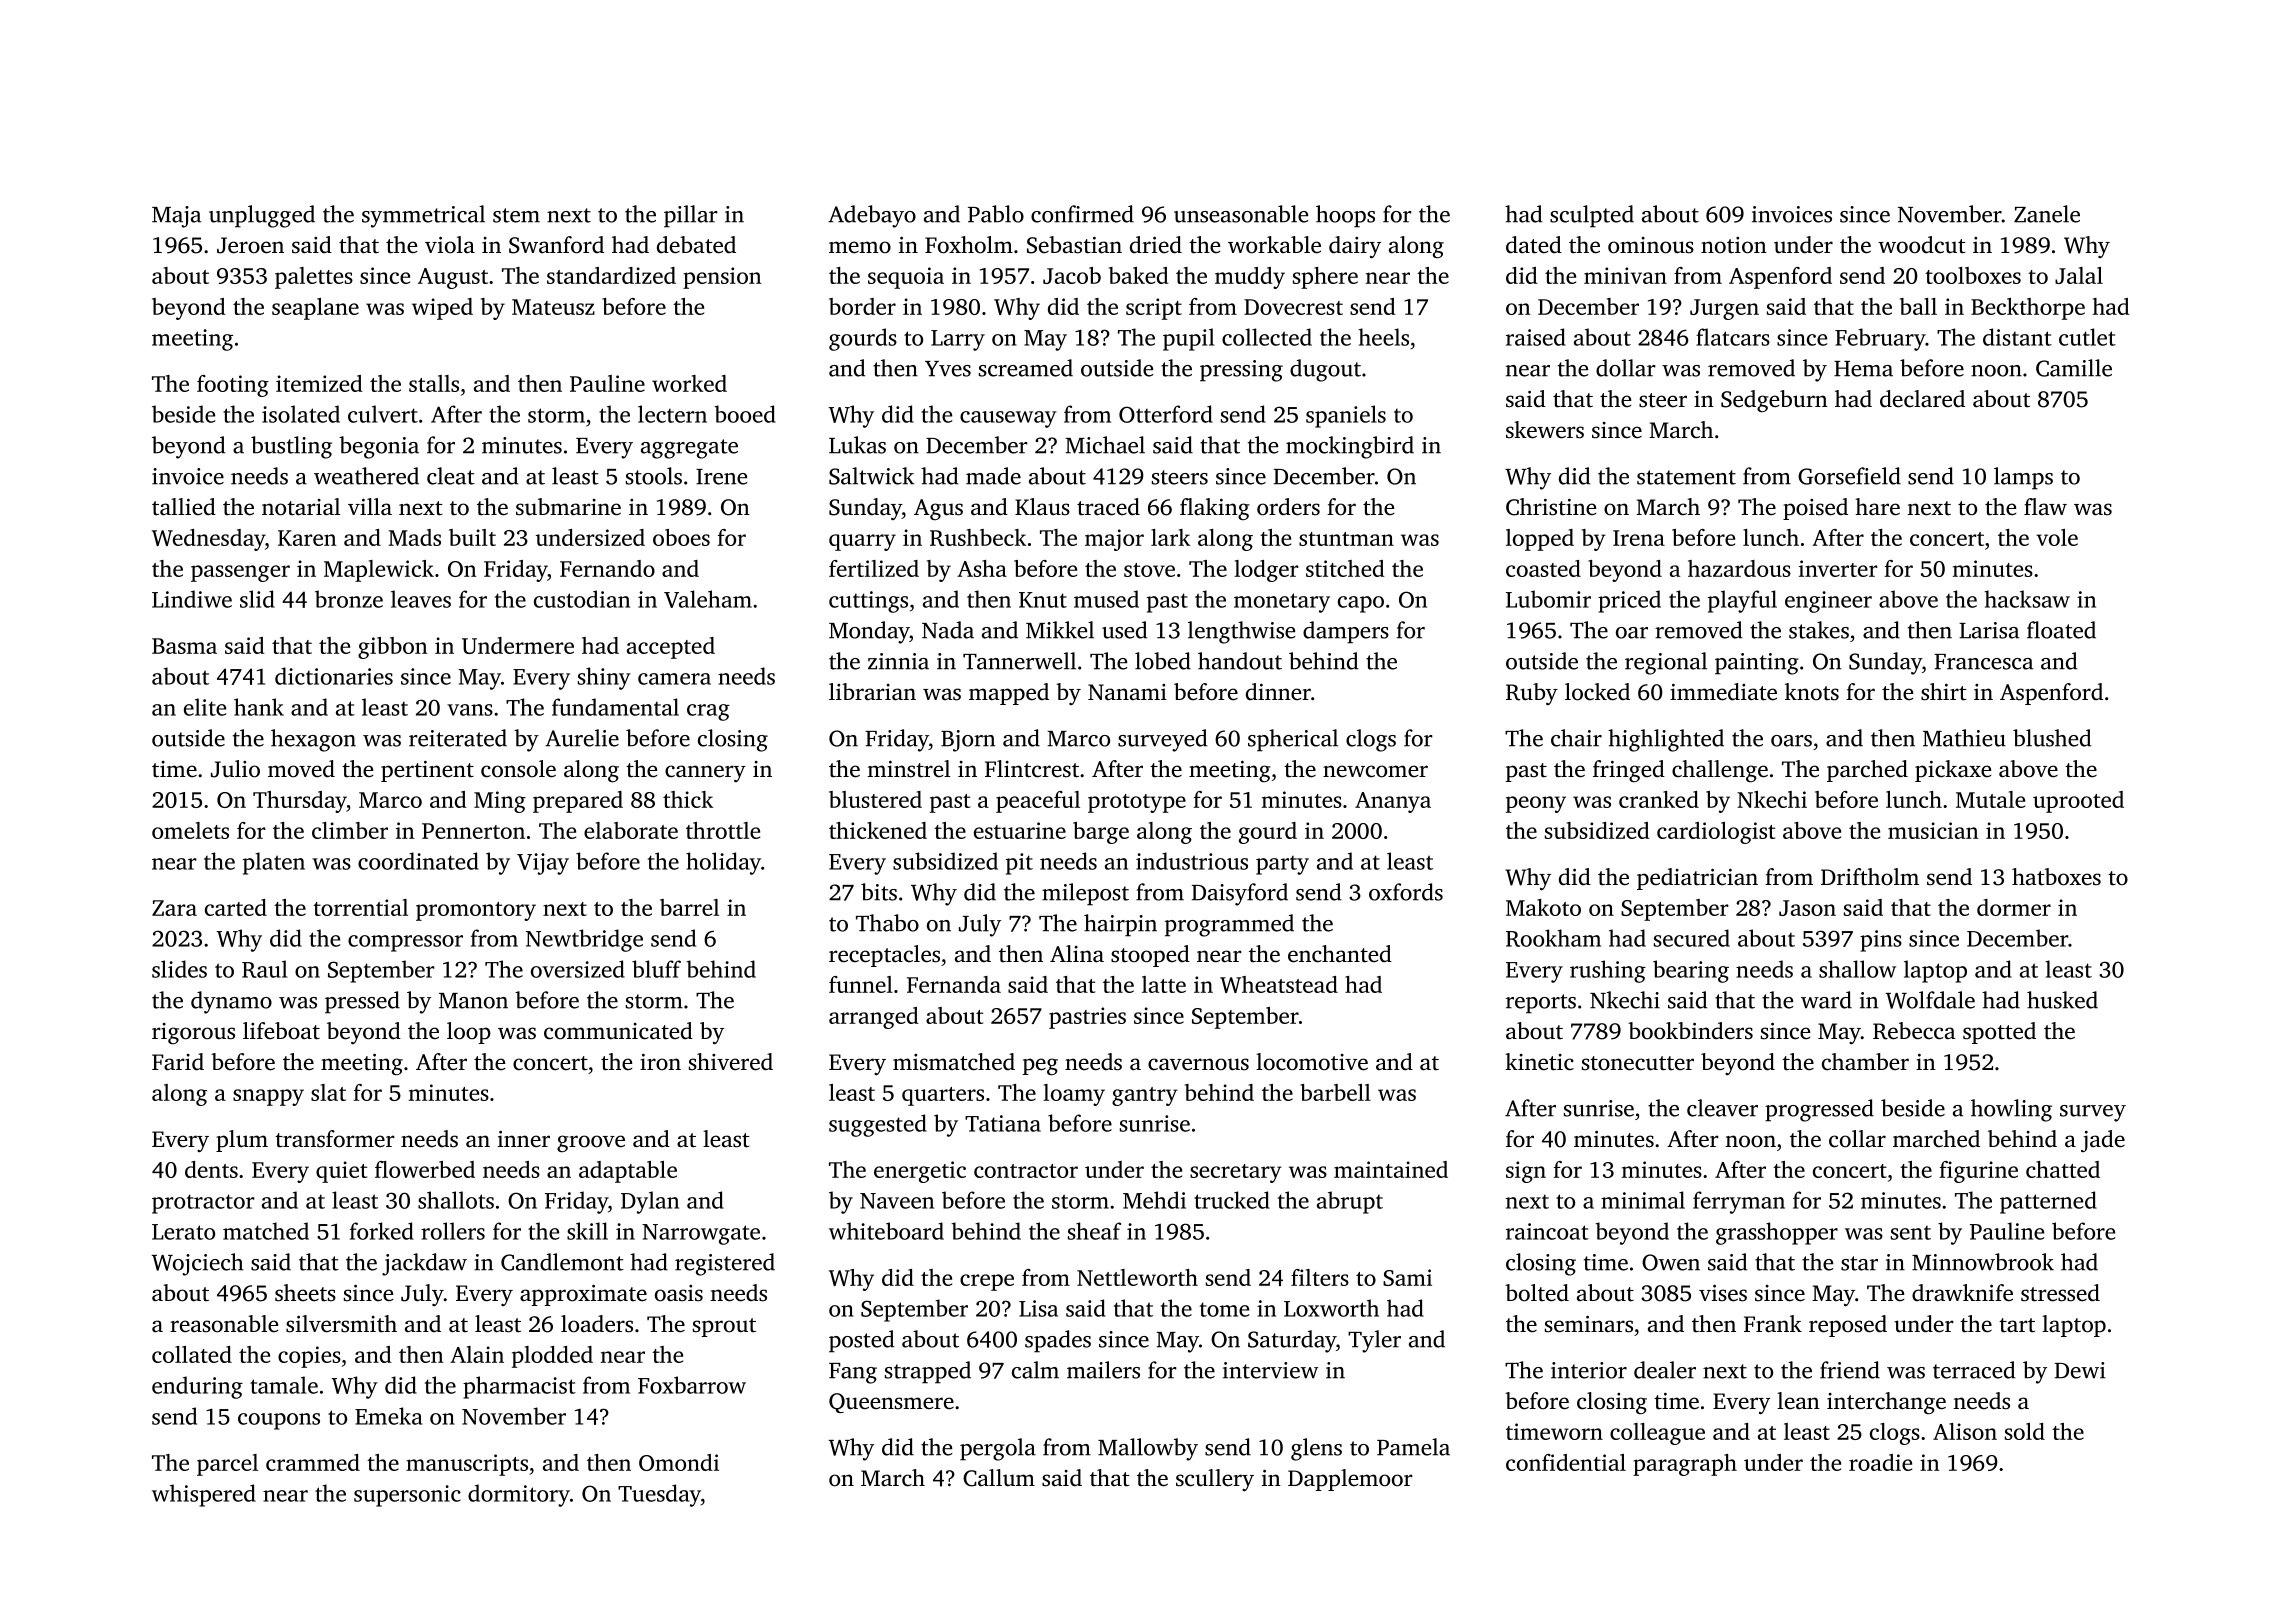 Image resolution: width=2282 pixels, height=1614 pixels. What do you see at coordinates (227, 1465) in the document?
I see `parcel` at bounding box center [227, 1465].
